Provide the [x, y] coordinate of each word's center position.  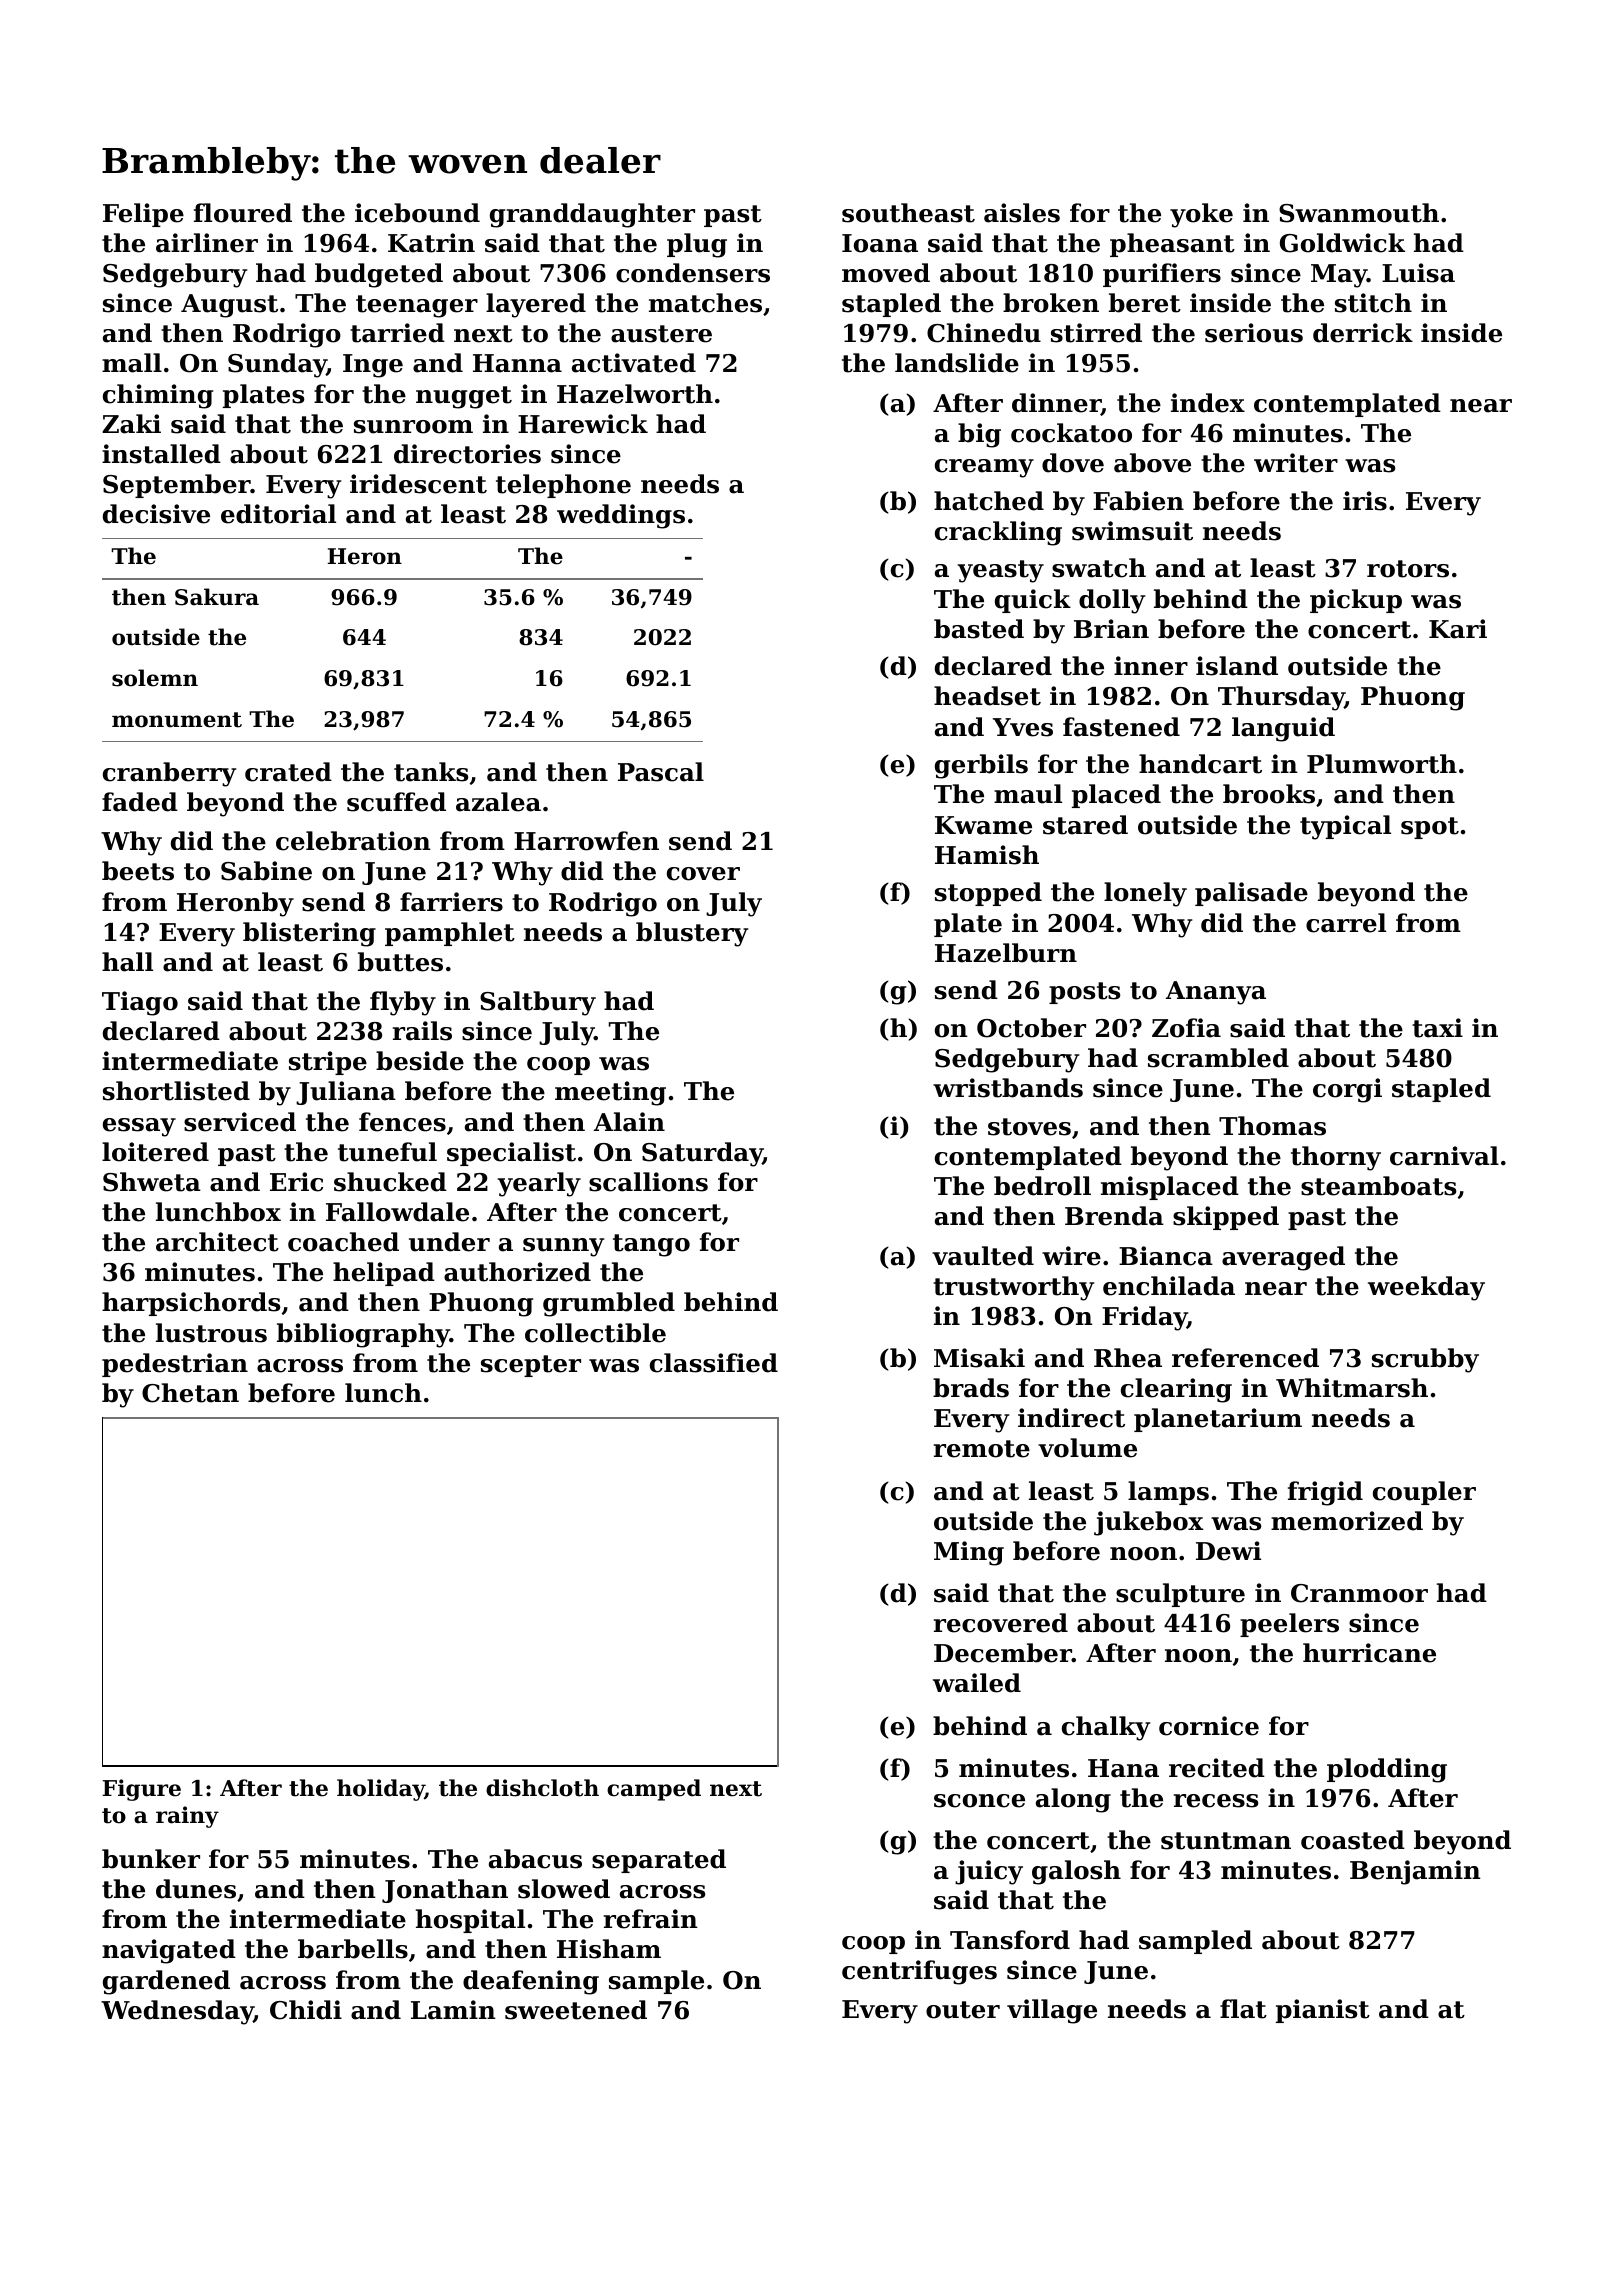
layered [536, 305]
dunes [196, 1889]
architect [217, 1242]
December [1003, 1653]
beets [138, 871]
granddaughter [592, 215]
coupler [1424, 1493]
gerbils [981, 766]
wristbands [1008, 1088]
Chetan [190, 1393]
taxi [1437, 1028]
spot [1430, 828]
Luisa [1418, 273]
